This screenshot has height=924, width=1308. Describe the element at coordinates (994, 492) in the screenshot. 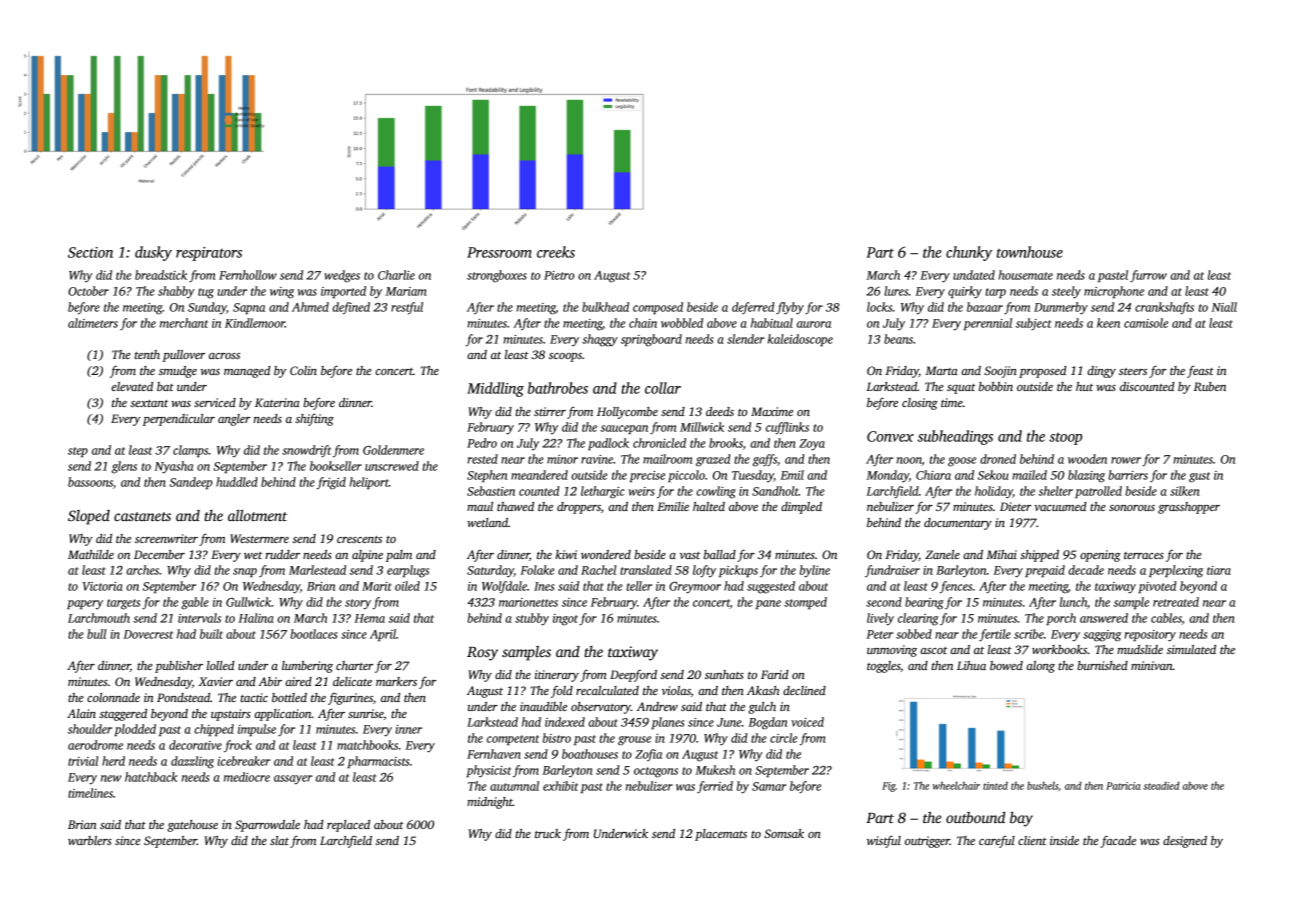

I see `holiday` at that location.
